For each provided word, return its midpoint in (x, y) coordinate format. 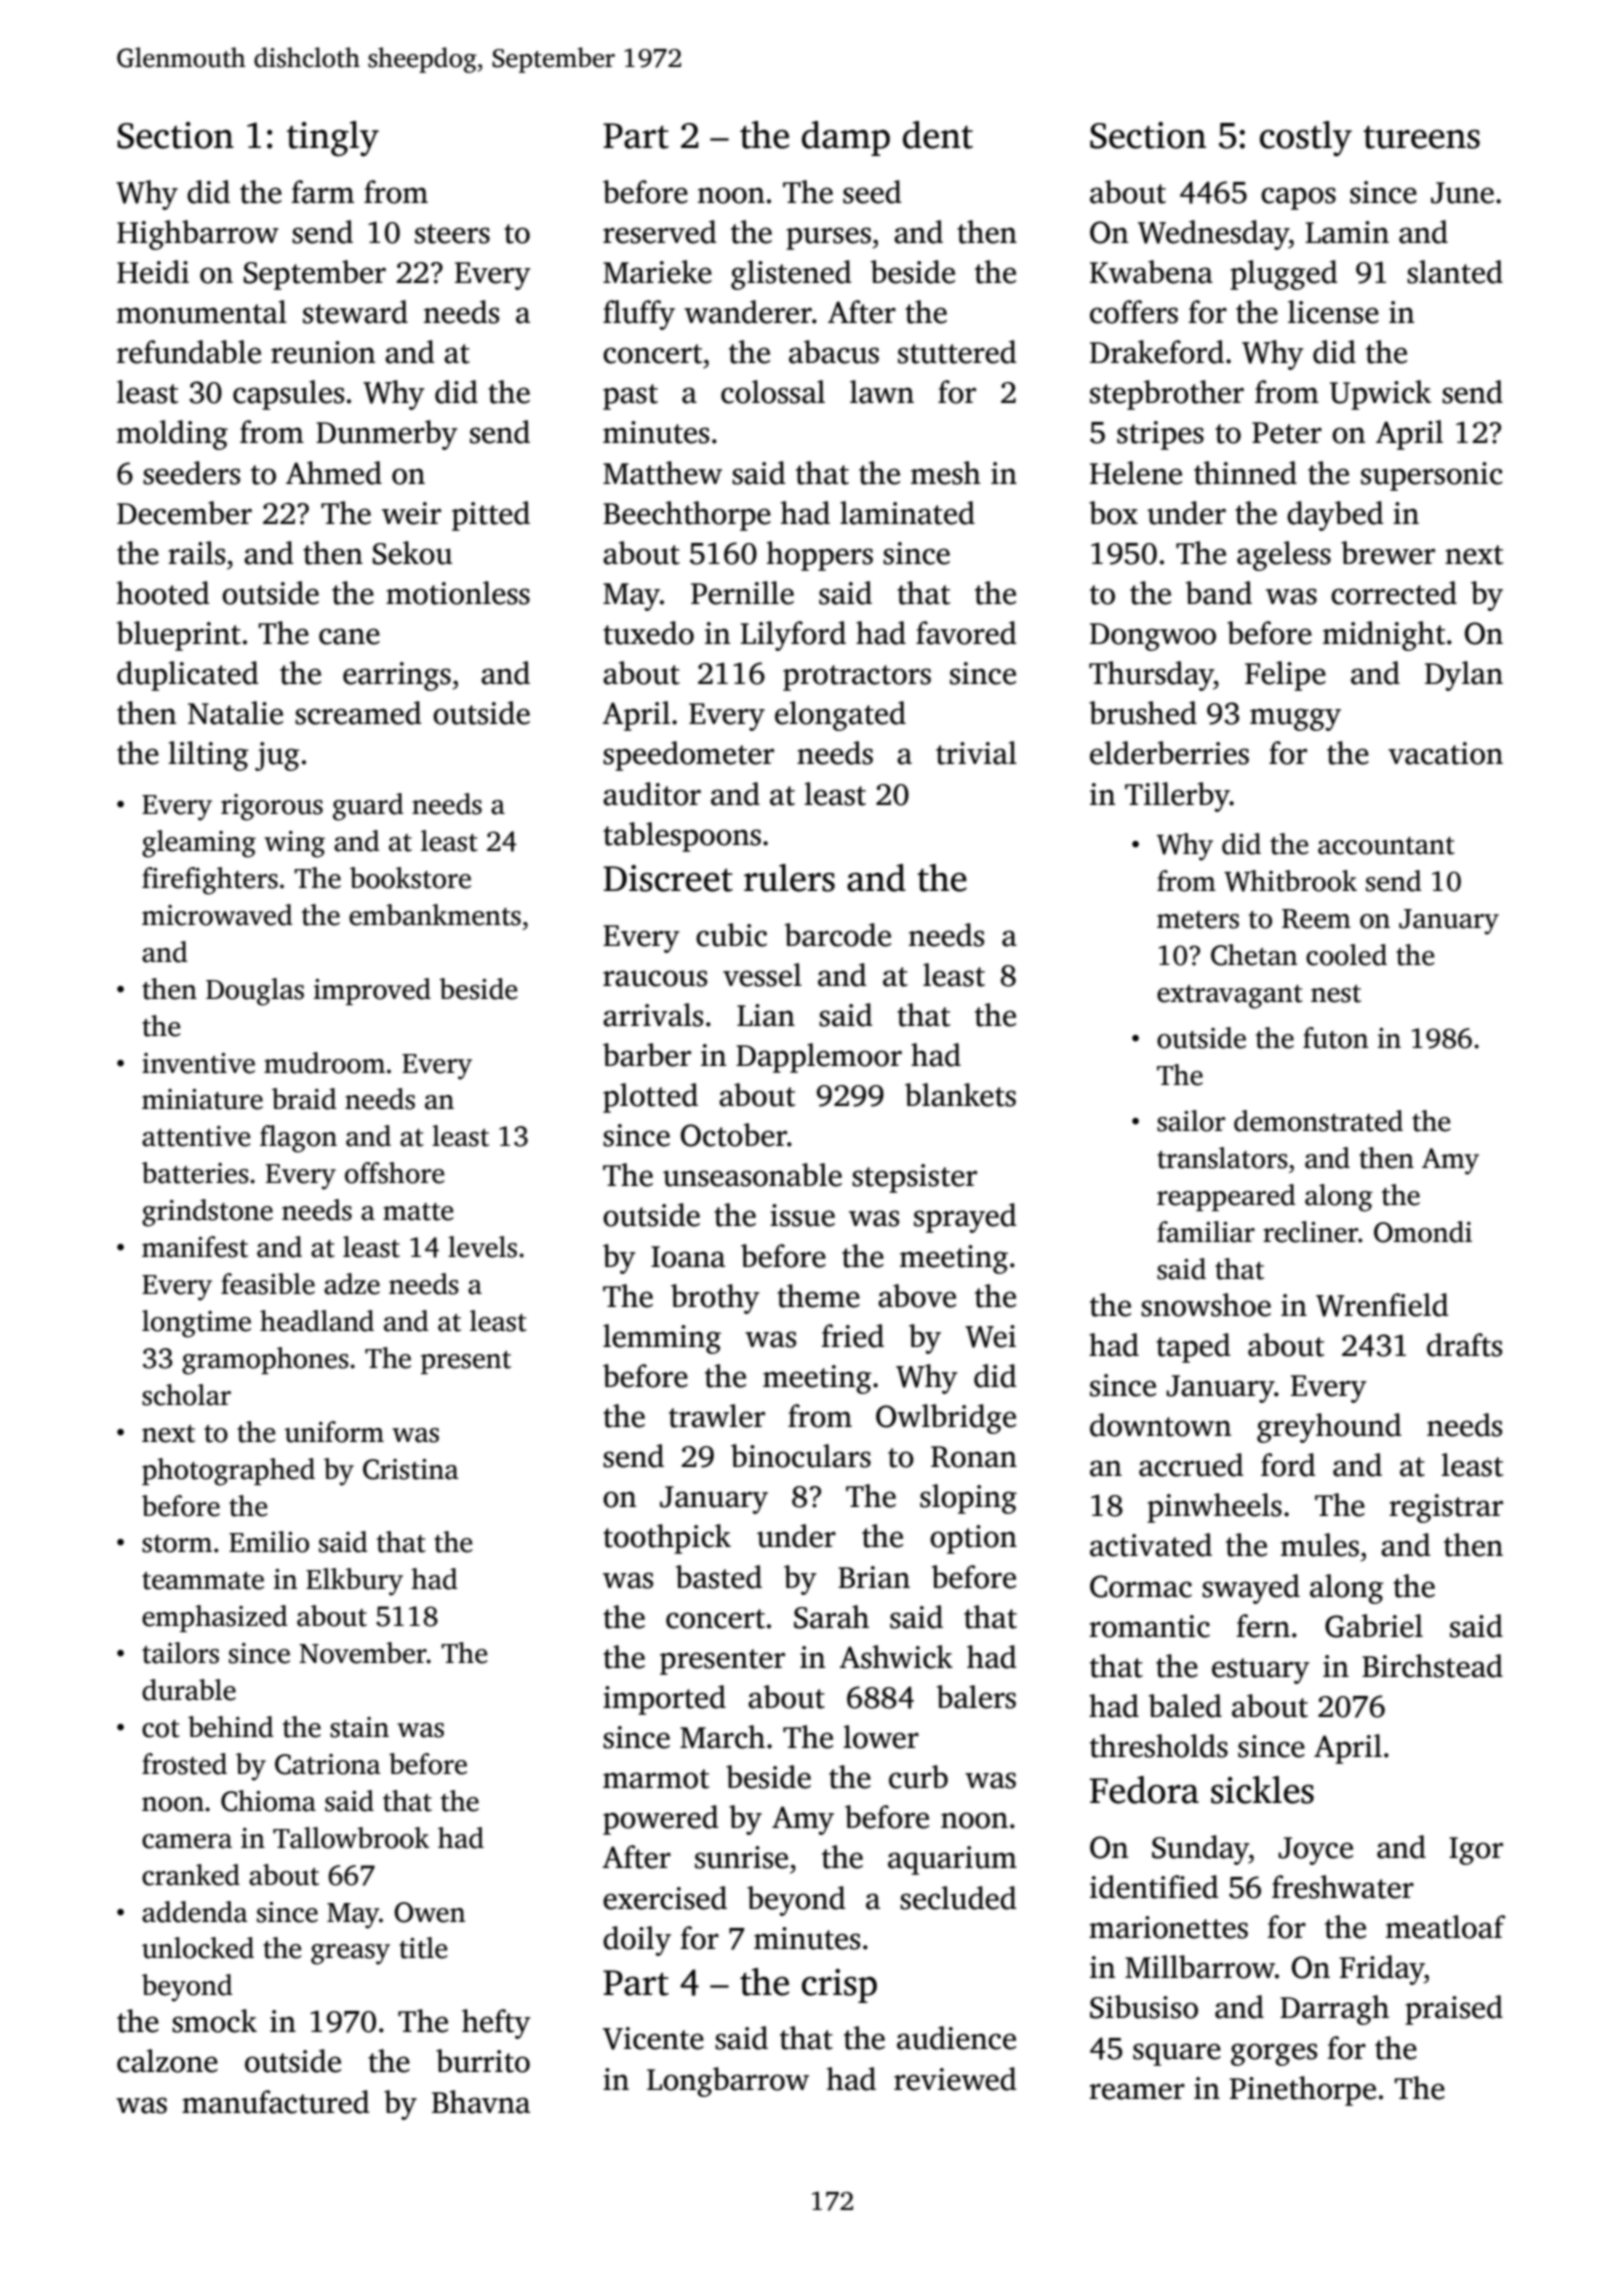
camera (187, 1841)
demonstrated (1318, 1121)
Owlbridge (946, 1419)
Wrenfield (1382, 1305)
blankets (960, 1095)
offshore (395, 1173)
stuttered (957, 352)
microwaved (217, 915)
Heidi (153, 272)
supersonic (1432, 476)
